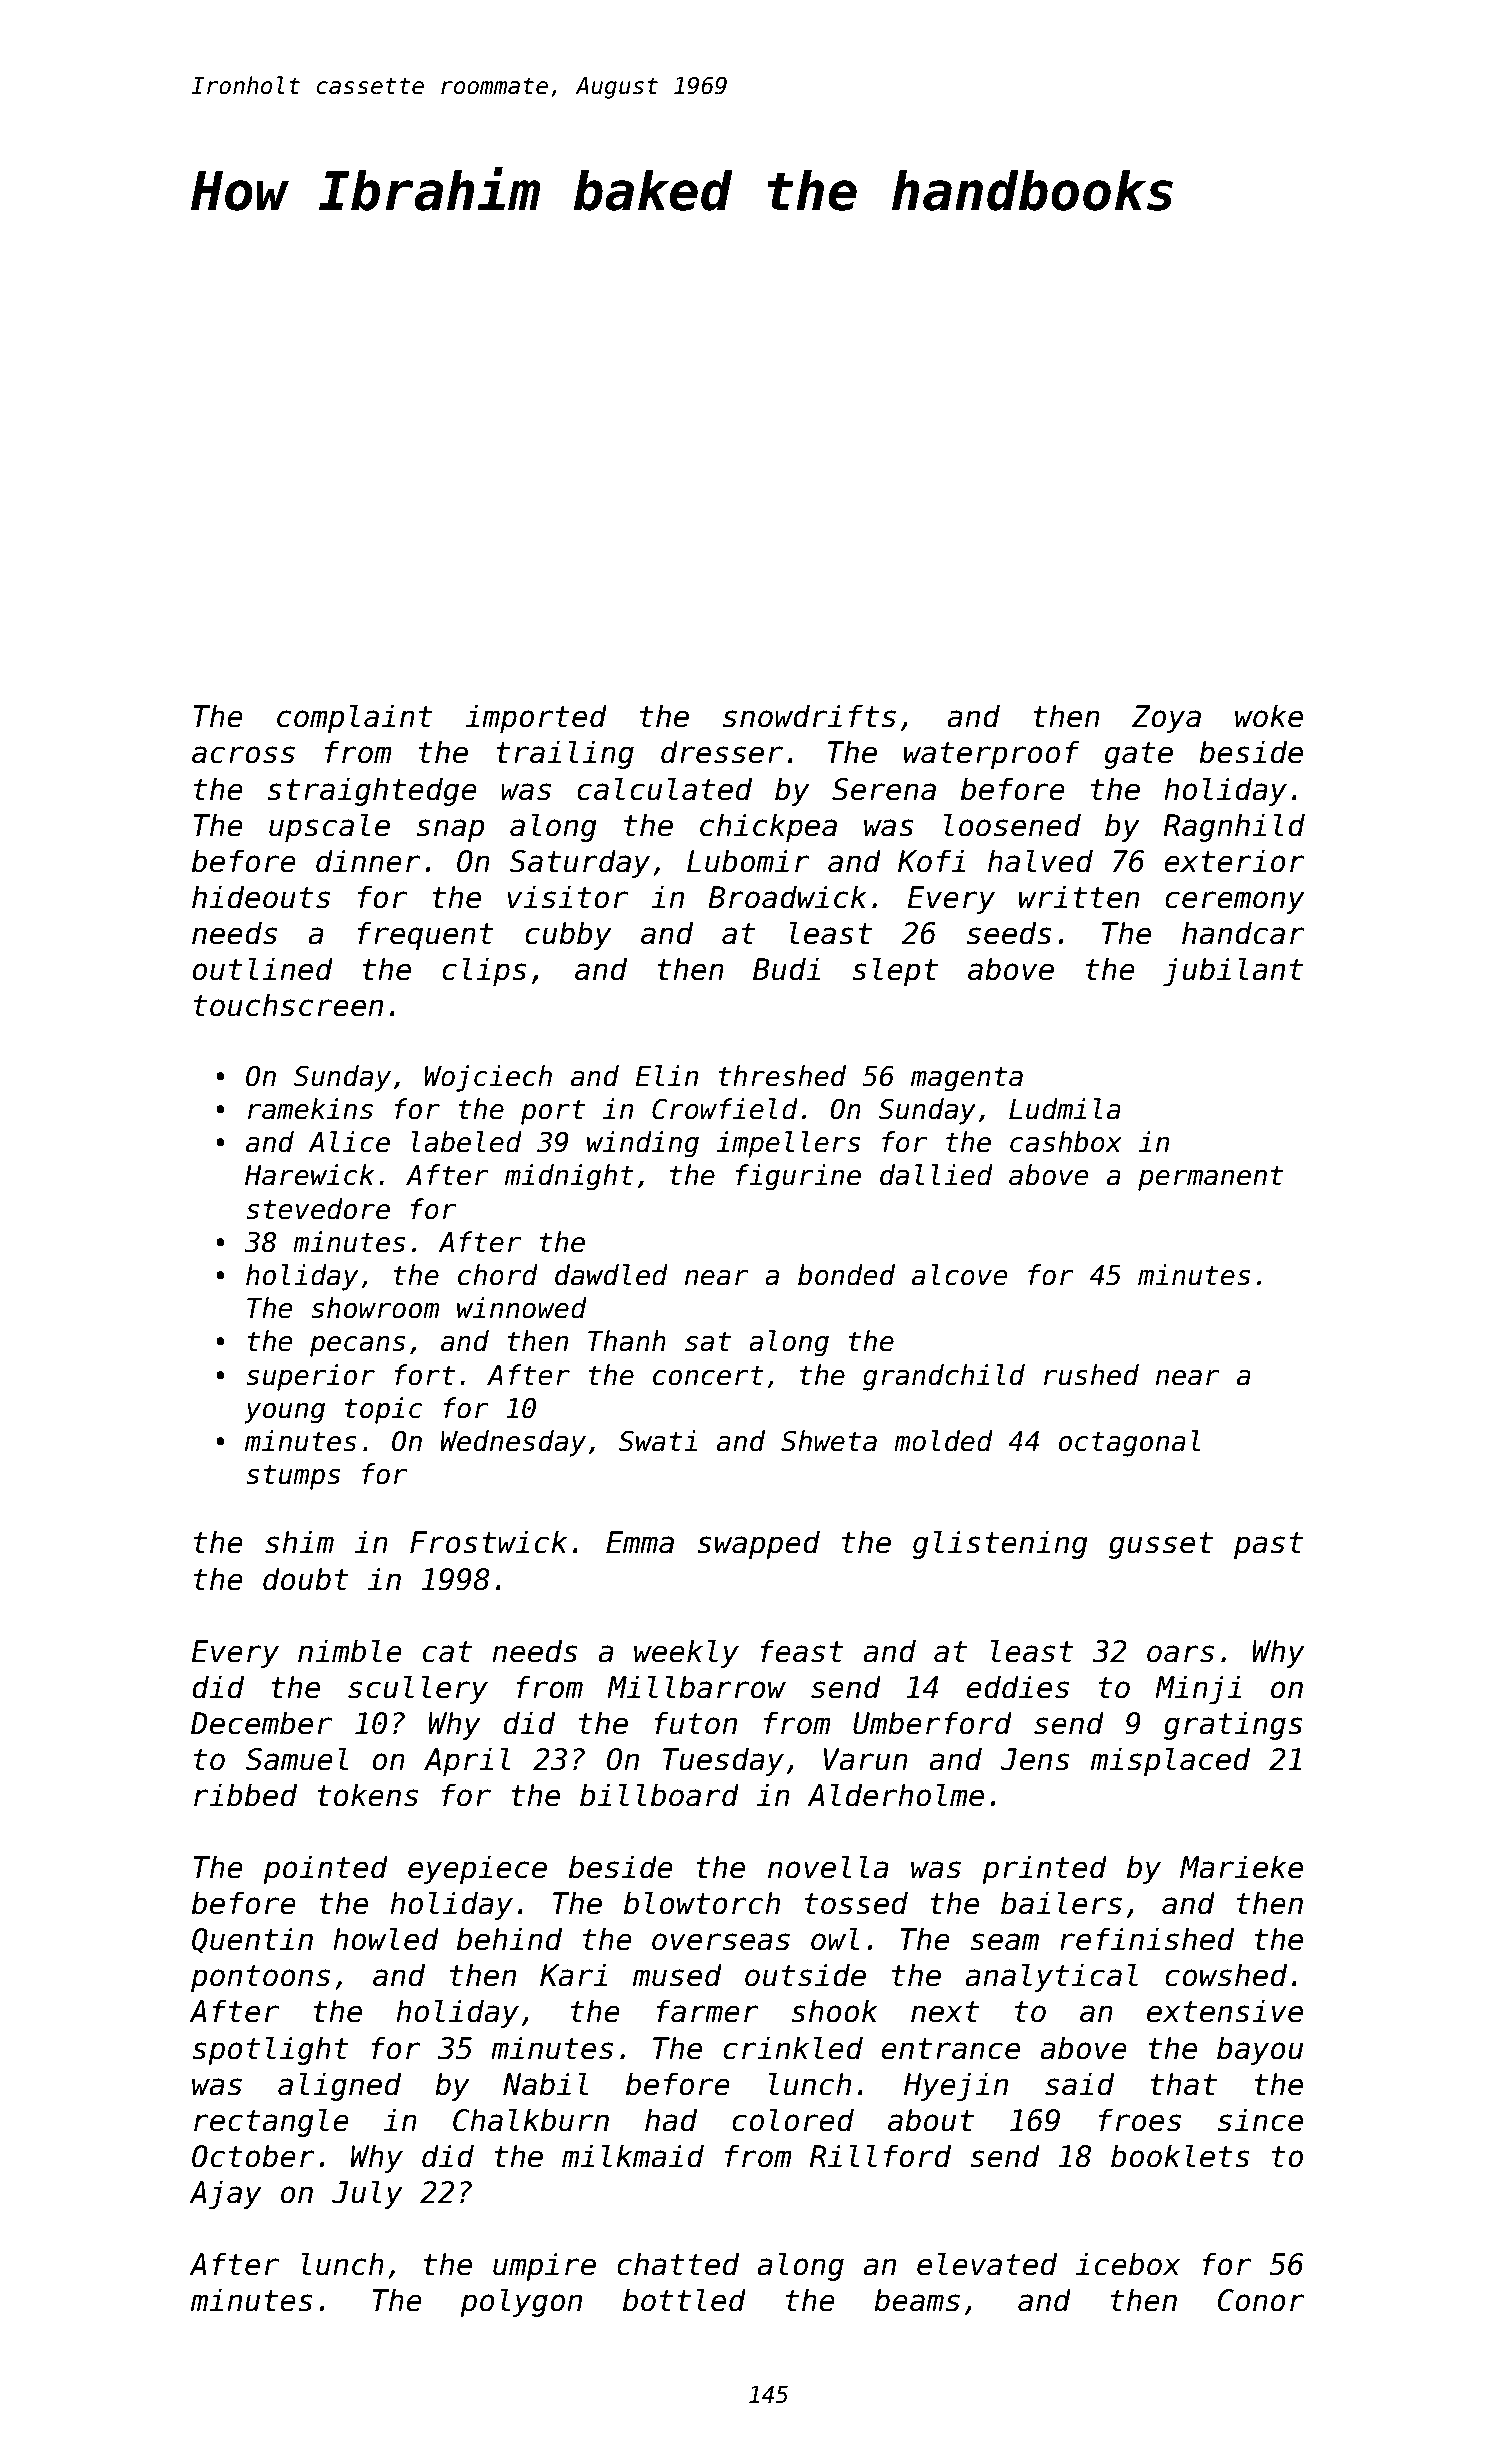  I want to click on threshed, so click(782, 1076).
